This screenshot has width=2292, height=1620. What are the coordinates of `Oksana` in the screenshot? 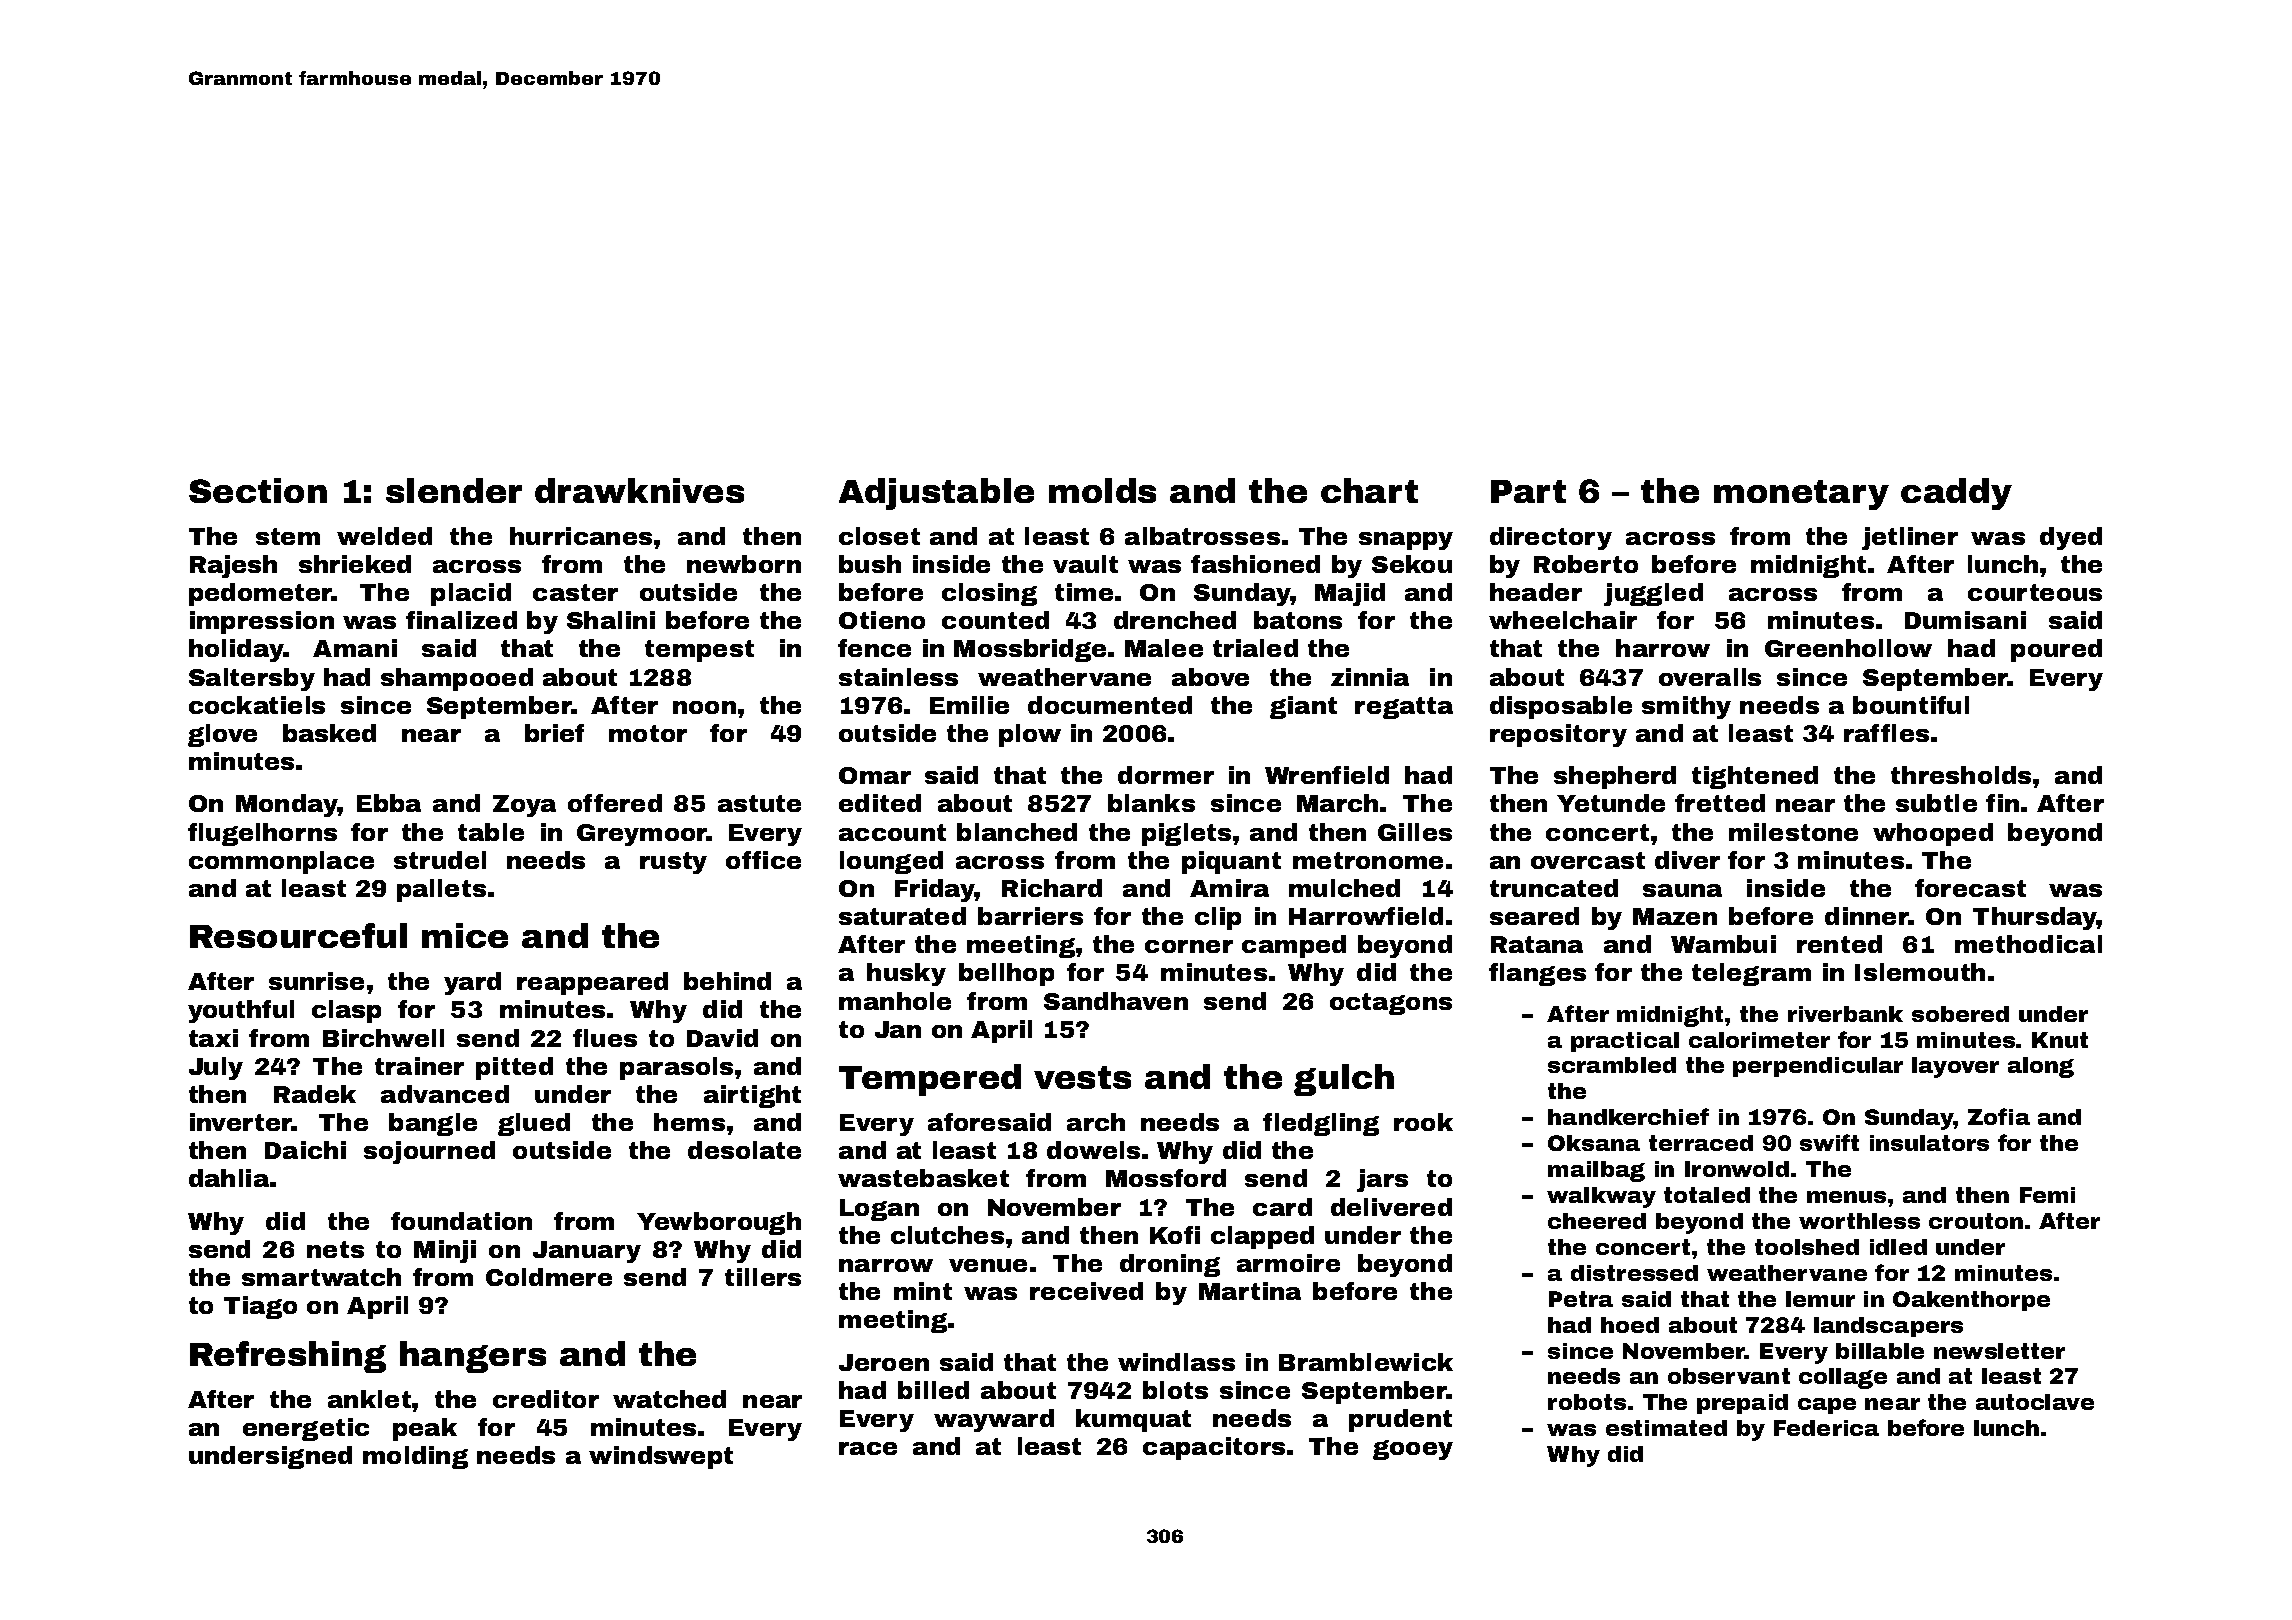 It's located at (1594, 1143).
